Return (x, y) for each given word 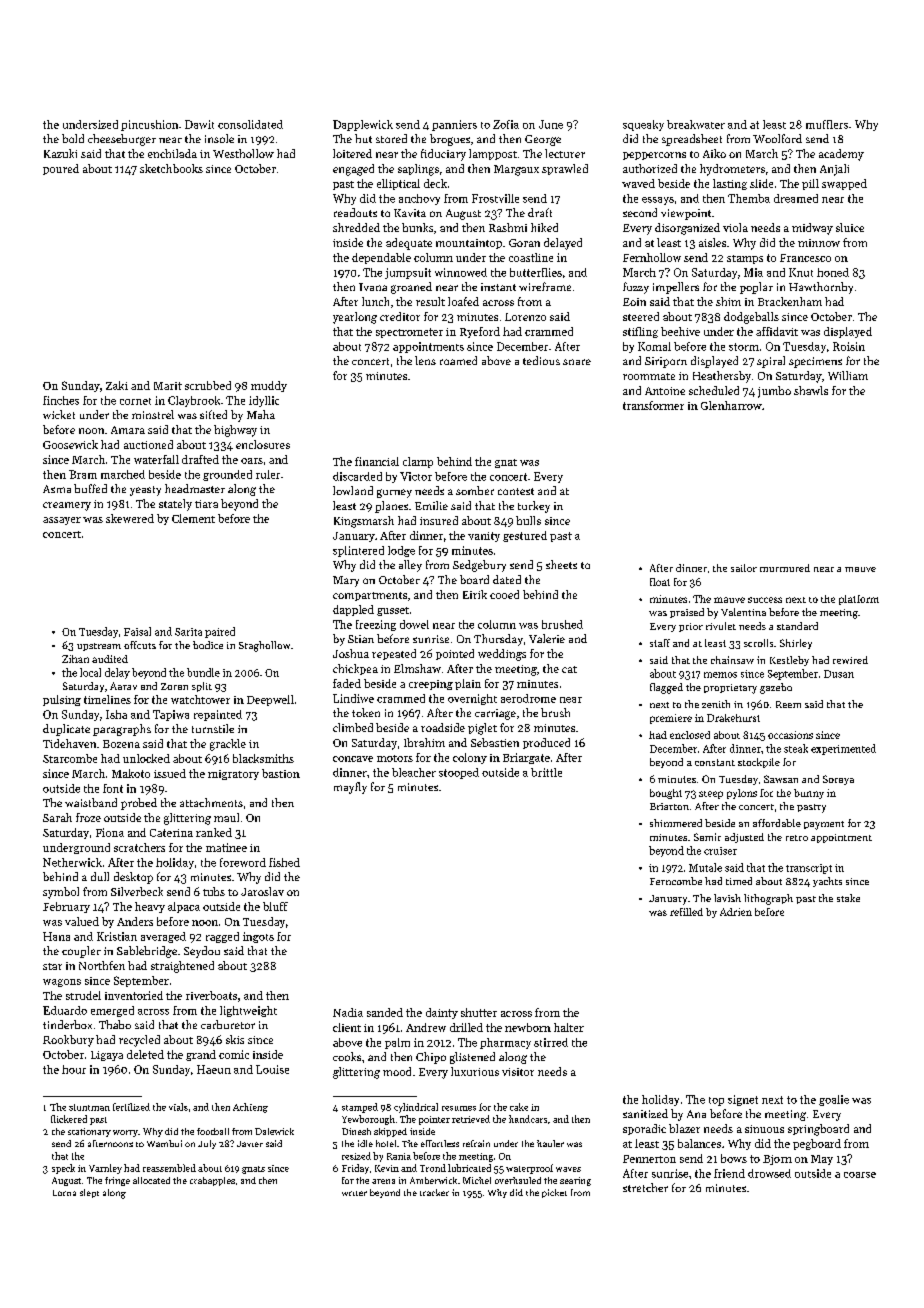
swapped (844, 184)
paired (220, 632)
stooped (459, 773)
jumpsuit (408, 273)
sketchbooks (171, 168)
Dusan (839, 674)
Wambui (164, 1143)
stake (848, 898)
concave (353, 759)
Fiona (110, 832)
